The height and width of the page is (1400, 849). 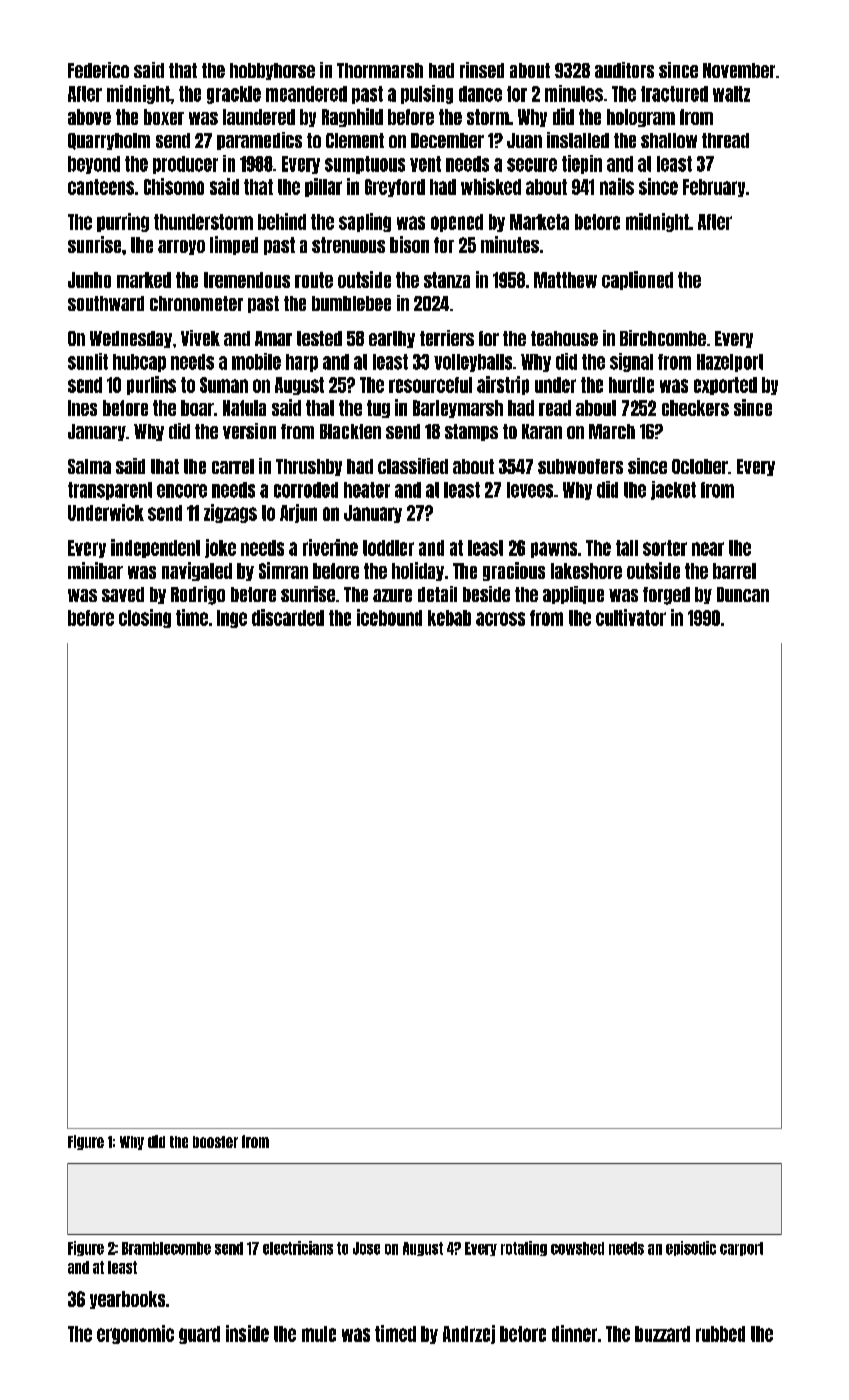 What do you see at coordinates (395, 188) in the page?
I see `Greyford` at bounding box center [395, 188].
